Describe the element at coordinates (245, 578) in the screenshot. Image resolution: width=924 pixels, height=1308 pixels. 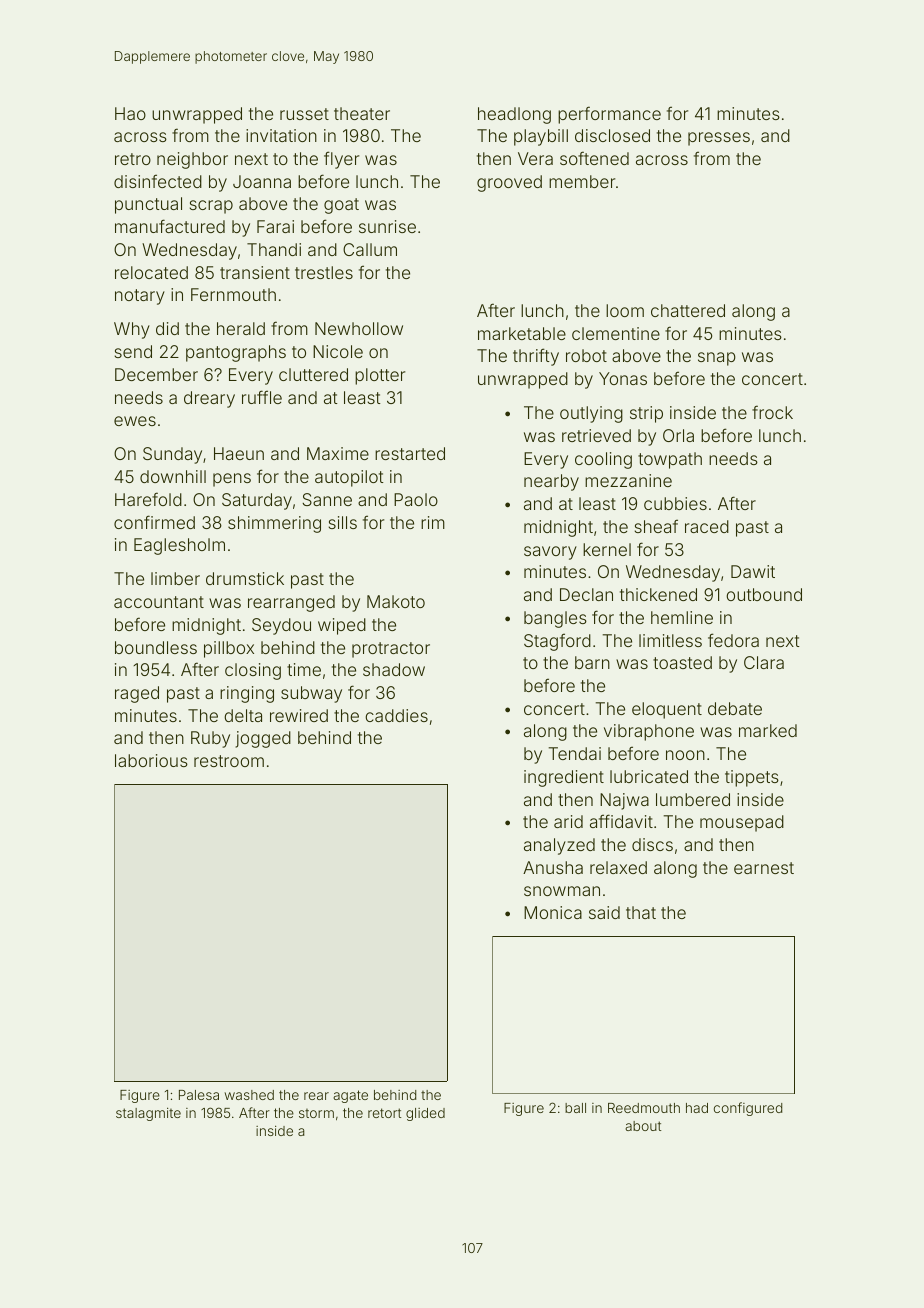
I see `drumstick` at that location.
